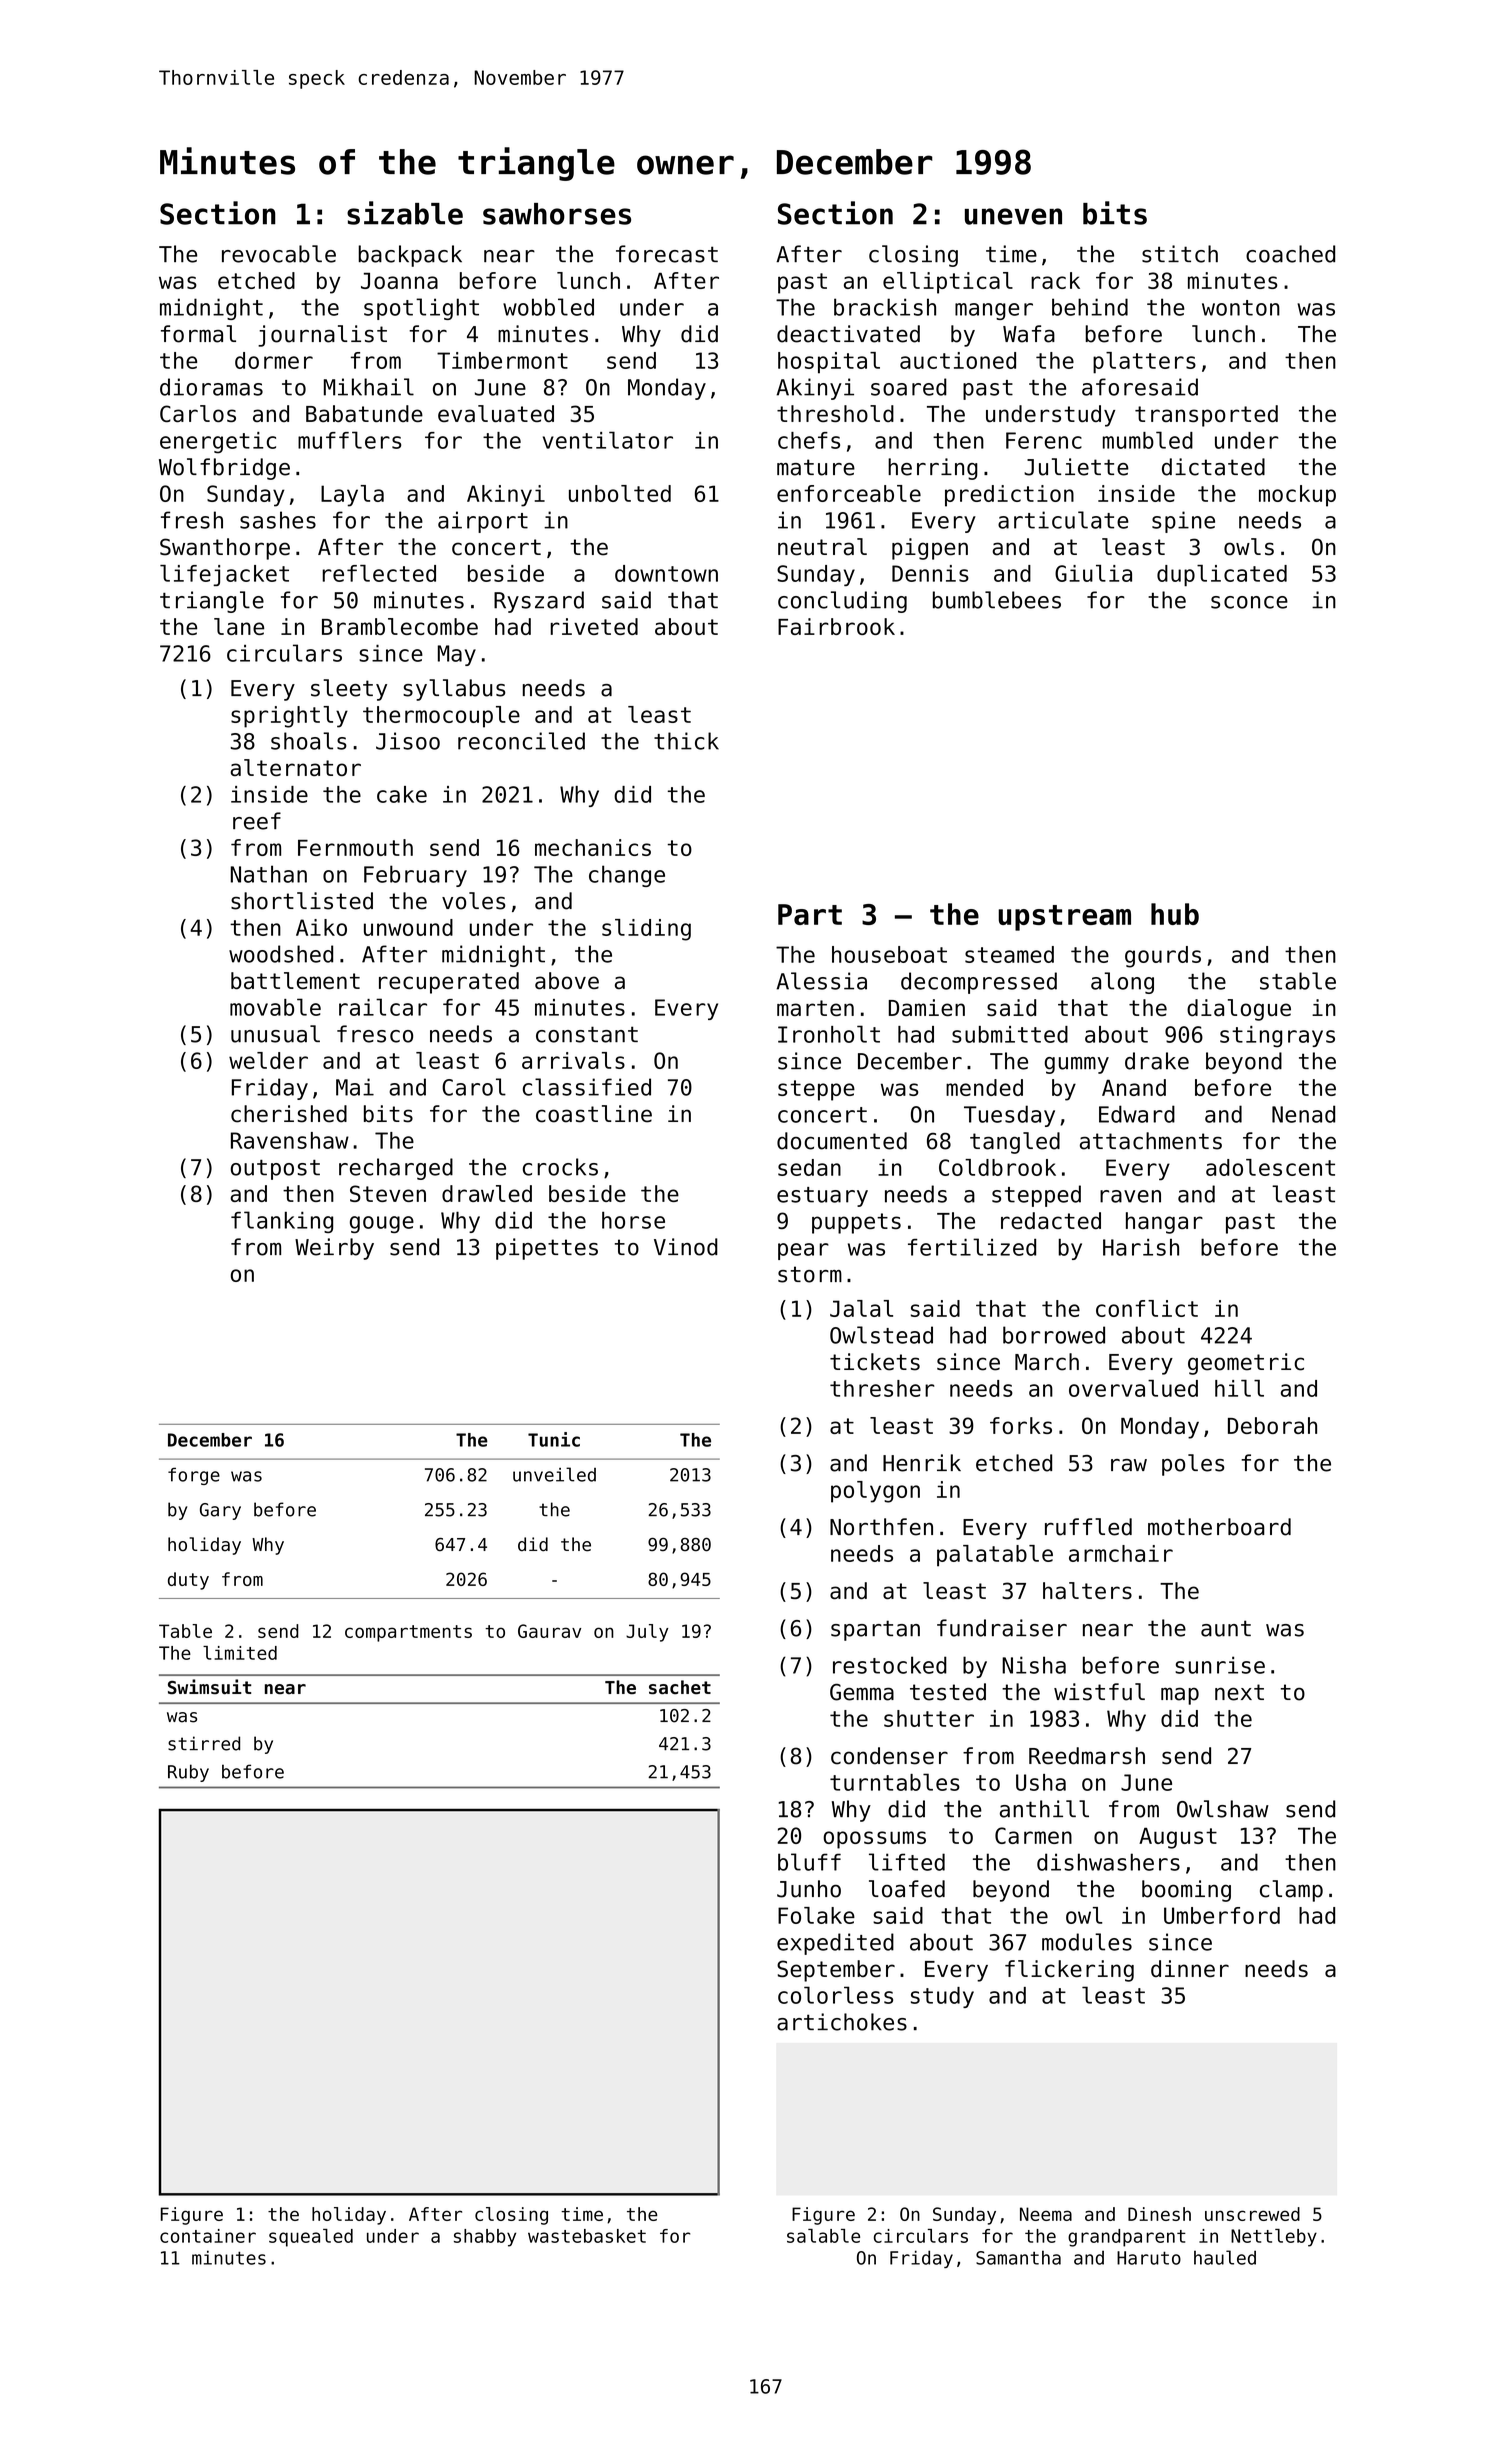 This screenshot has height=2464, width=1496. Describe the element at coordinates (667, 254) in the screenshot. I see `forecast` at that location.
